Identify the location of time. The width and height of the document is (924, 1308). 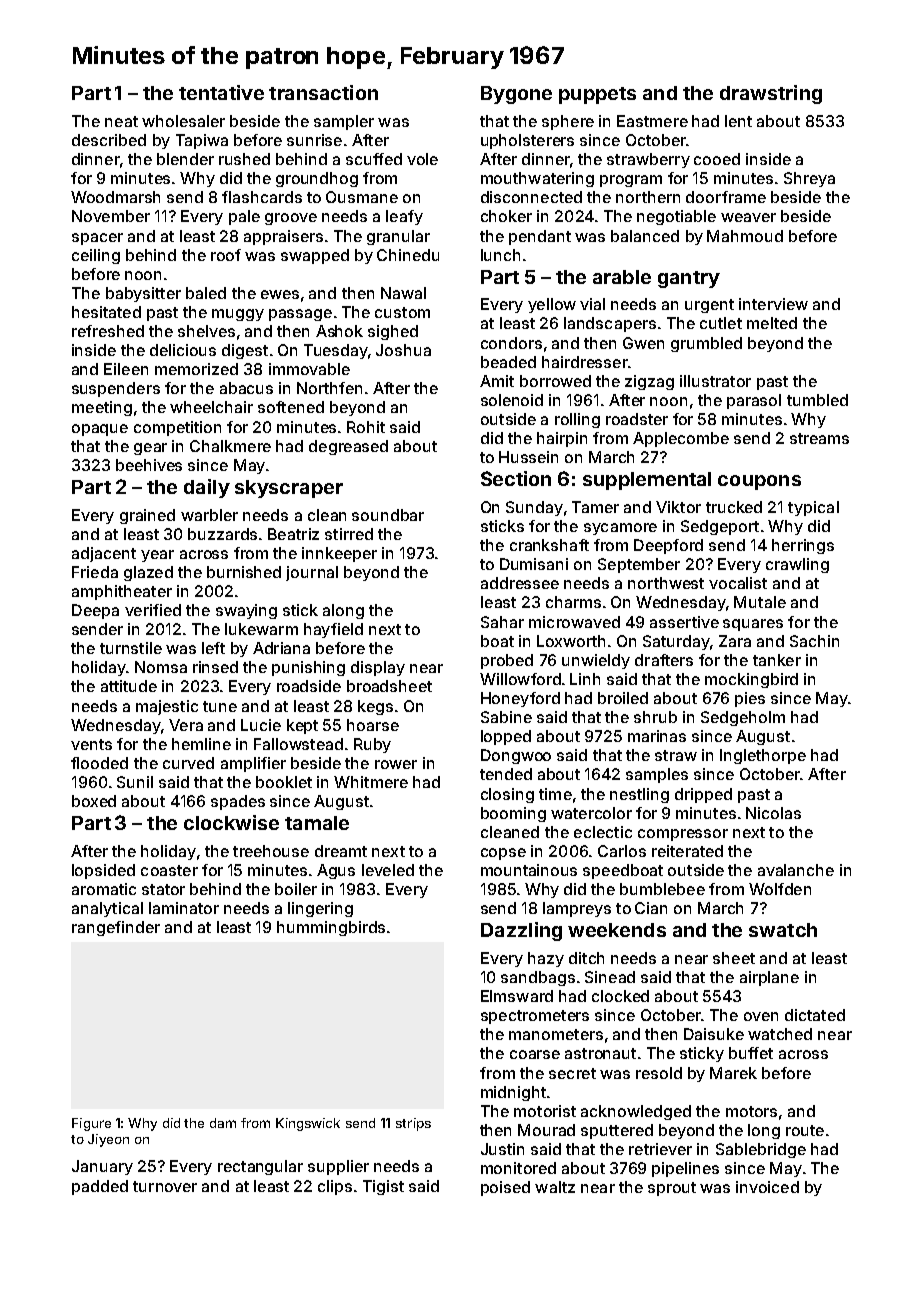
(555, 794).
